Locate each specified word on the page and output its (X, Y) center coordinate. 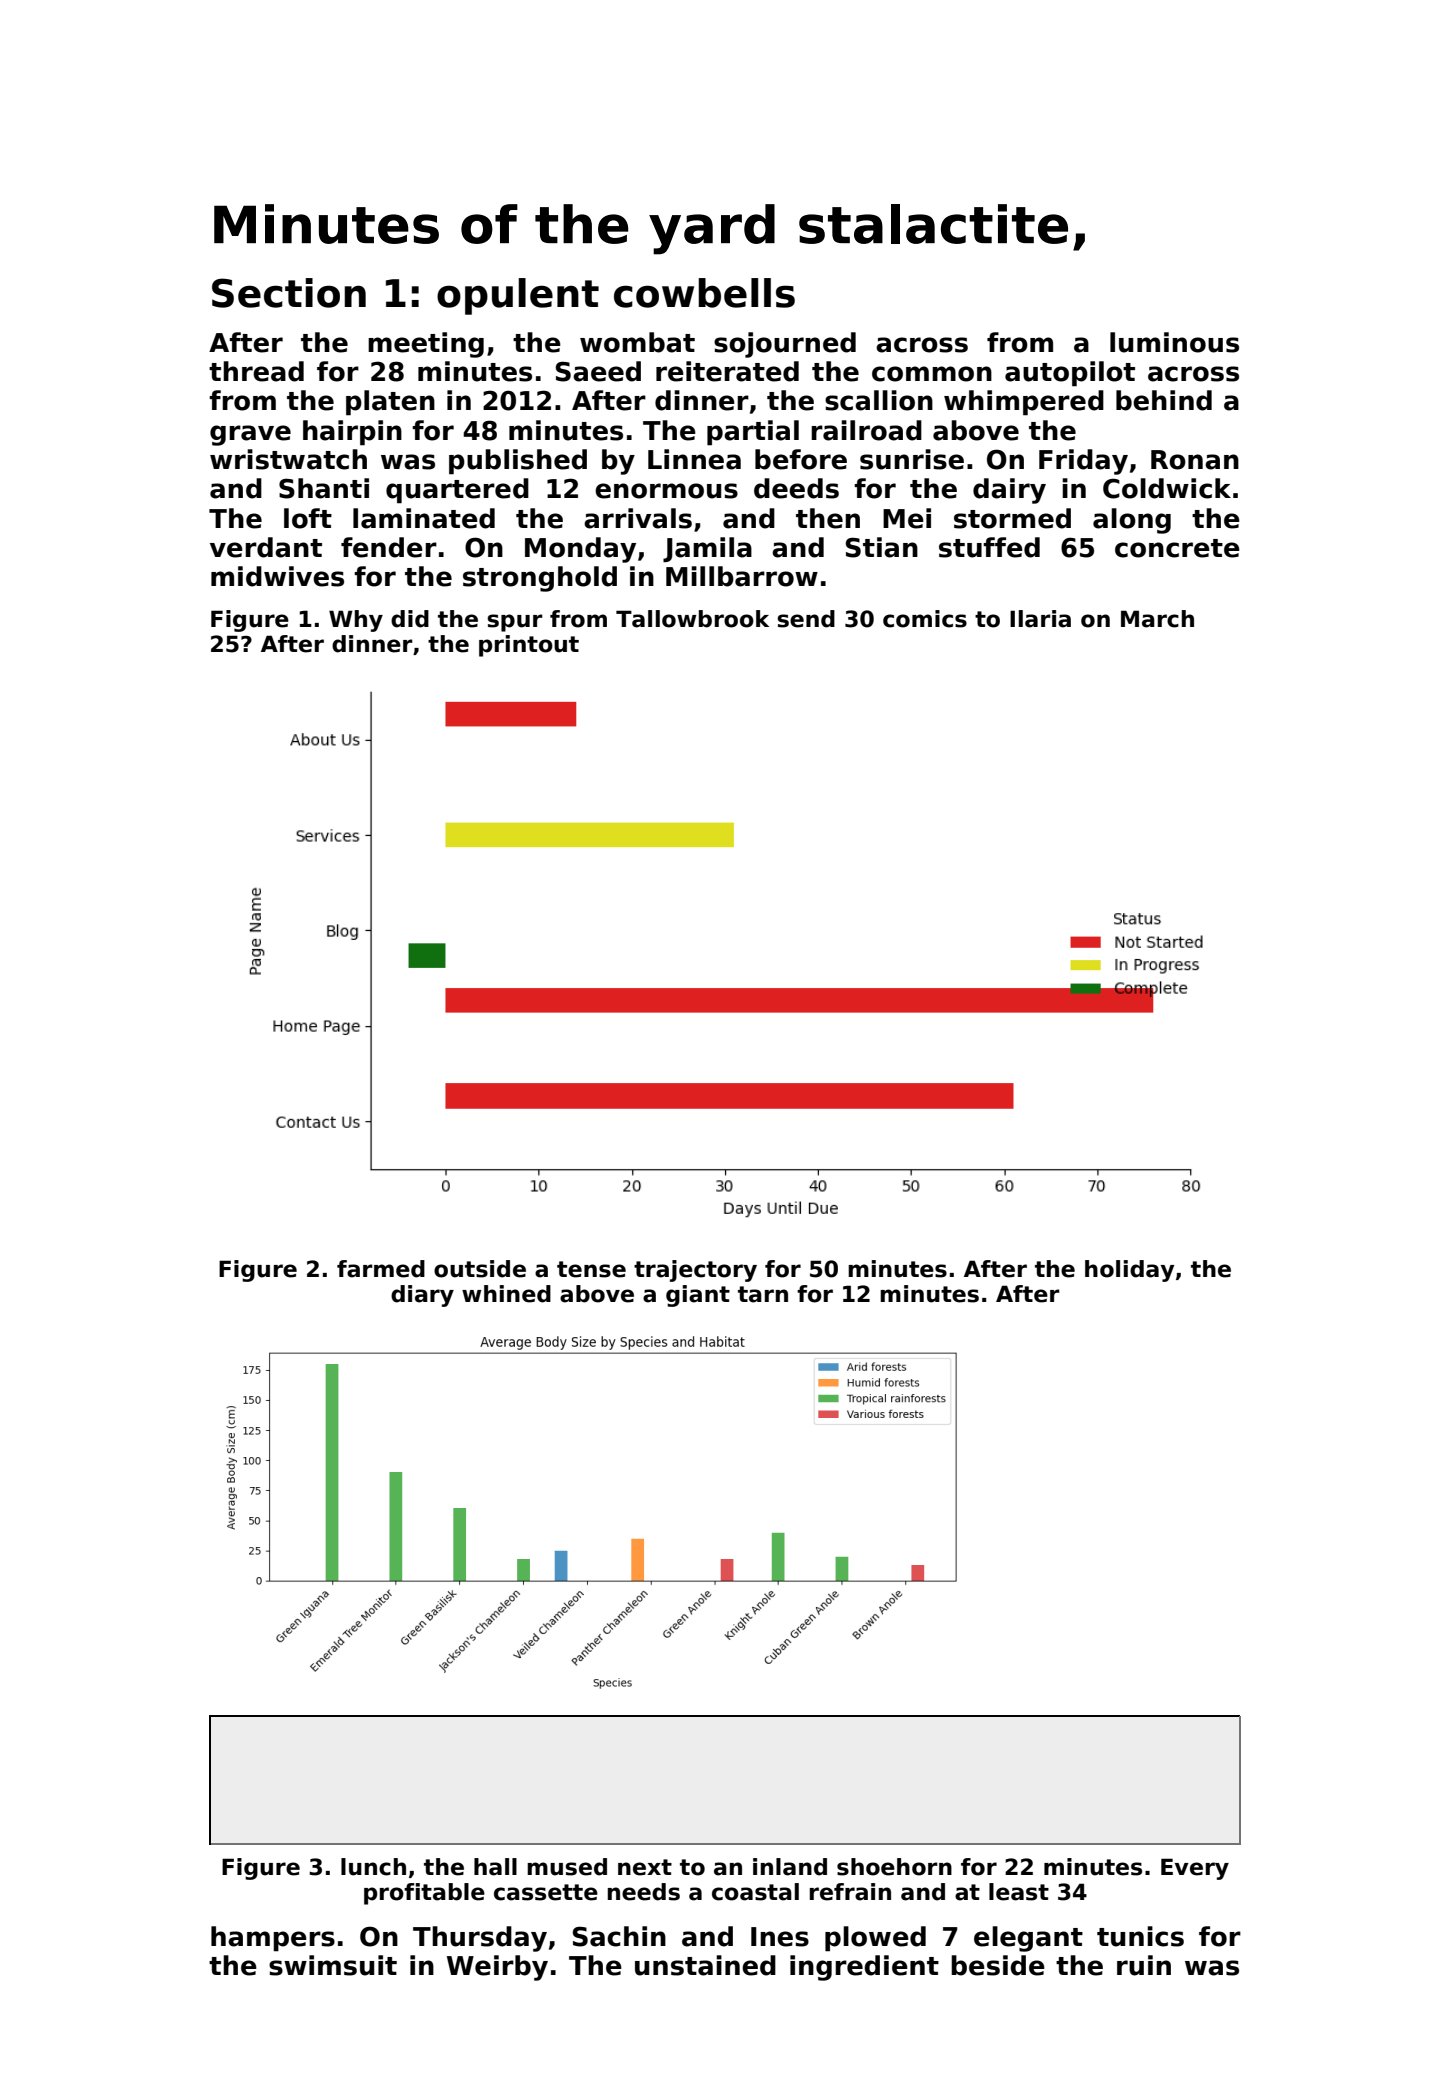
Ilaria (1040, 619)
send (806, 619)
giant (698, 1296)
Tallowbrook (692, 619)
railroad (866, 430)
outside (480, 1269)
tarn (763, 1294)
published (518, 462)
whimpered (1024, 403)
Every (1195, 1869)
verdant (266, 547)
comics (925, 619)
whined (506, 1294)
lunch (373, 1867)
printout (529, 646)
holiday (1129, 1271)
